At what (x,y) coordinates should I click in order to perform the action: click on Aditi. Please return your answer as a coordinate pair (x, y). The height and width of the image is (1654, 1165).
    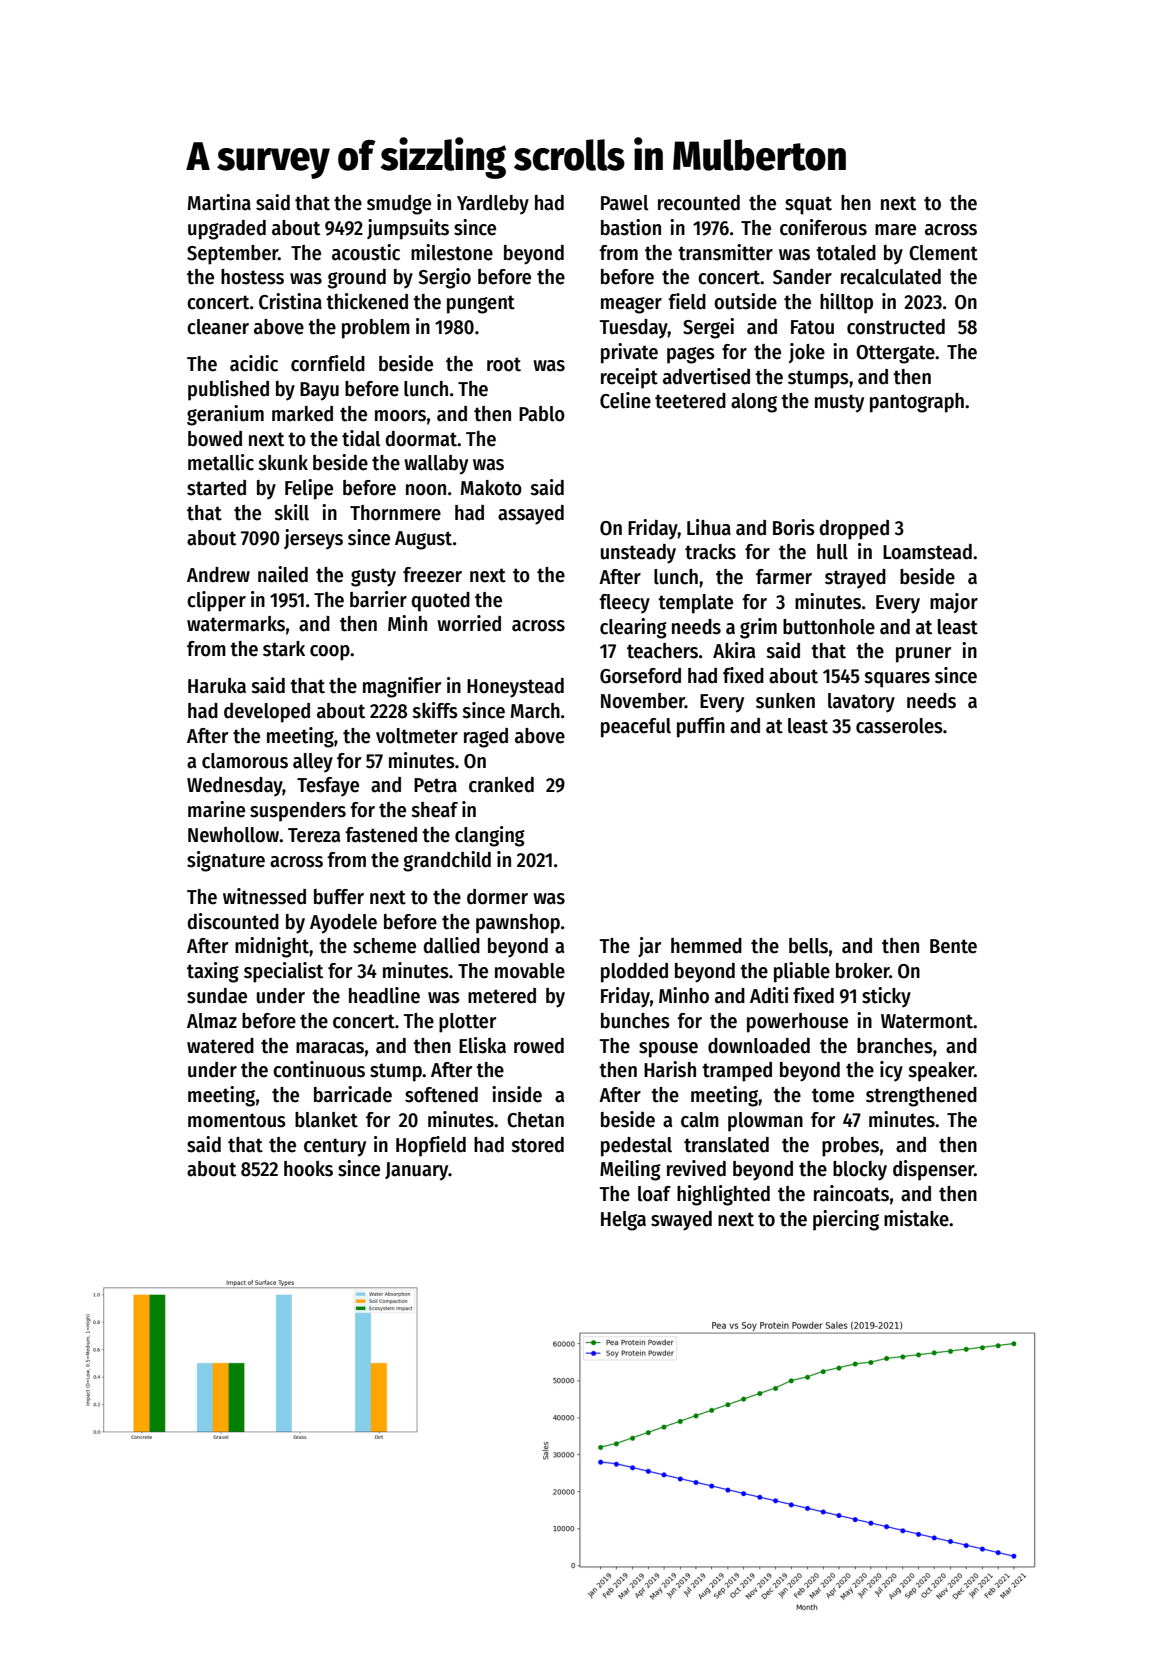
    Looking at the image, I should click on (769, 995).
